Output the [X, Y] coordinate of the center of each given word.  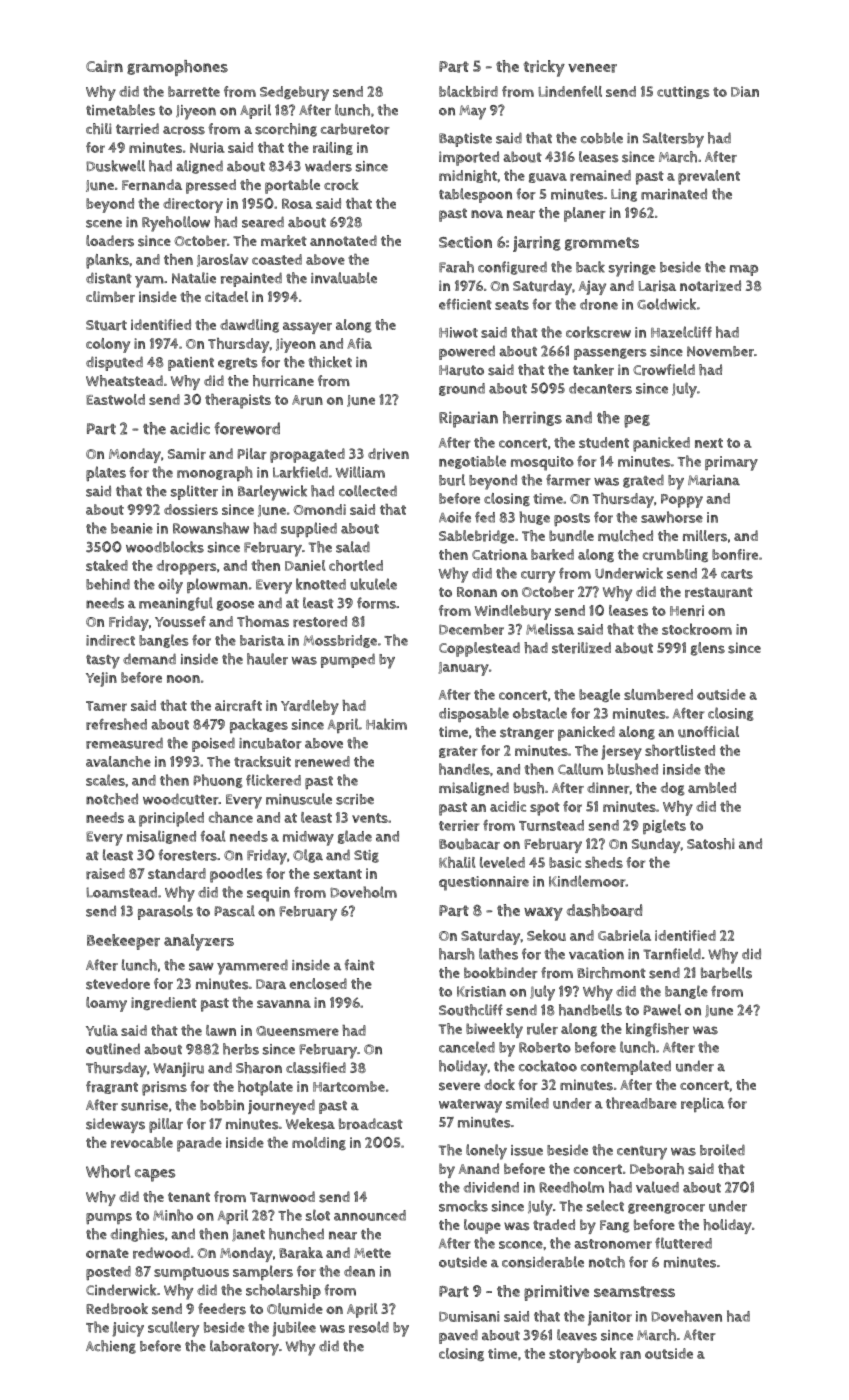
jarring [537, 244]
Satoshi [711, 844]
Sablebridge [476, 537]
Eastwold [115, 399]
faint [360, 964]
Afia [359, 343]
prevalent [709, 177]
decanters [600, 388]
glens [708, 649]
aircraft [238, 705]
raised [105, 873]
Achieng [111, 1347]
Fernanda [152, 185]
